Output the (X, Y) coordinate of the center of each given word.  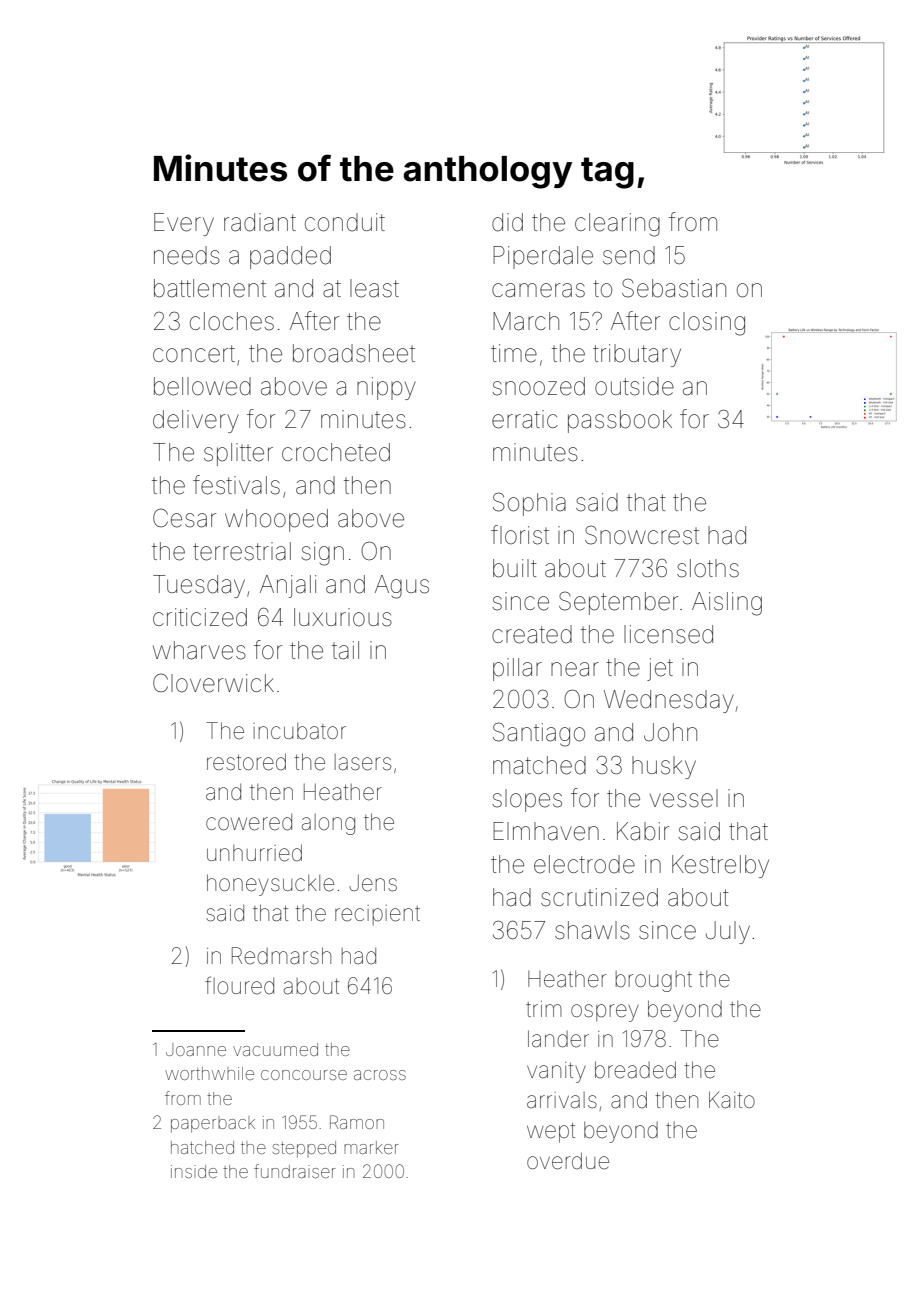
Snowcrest (642, 535)
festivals (236, 485)
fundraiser (295, 1171)
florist (520, 535)
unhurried (254, 853)
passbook (620, 421)
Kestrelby (720, 866)
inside (194, 1171)
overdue (568, 1161)
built (515, 568)
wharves (199, 650)
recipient (377, 915)
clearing (617, 225)
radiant (260, 222)
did (507, 222)
